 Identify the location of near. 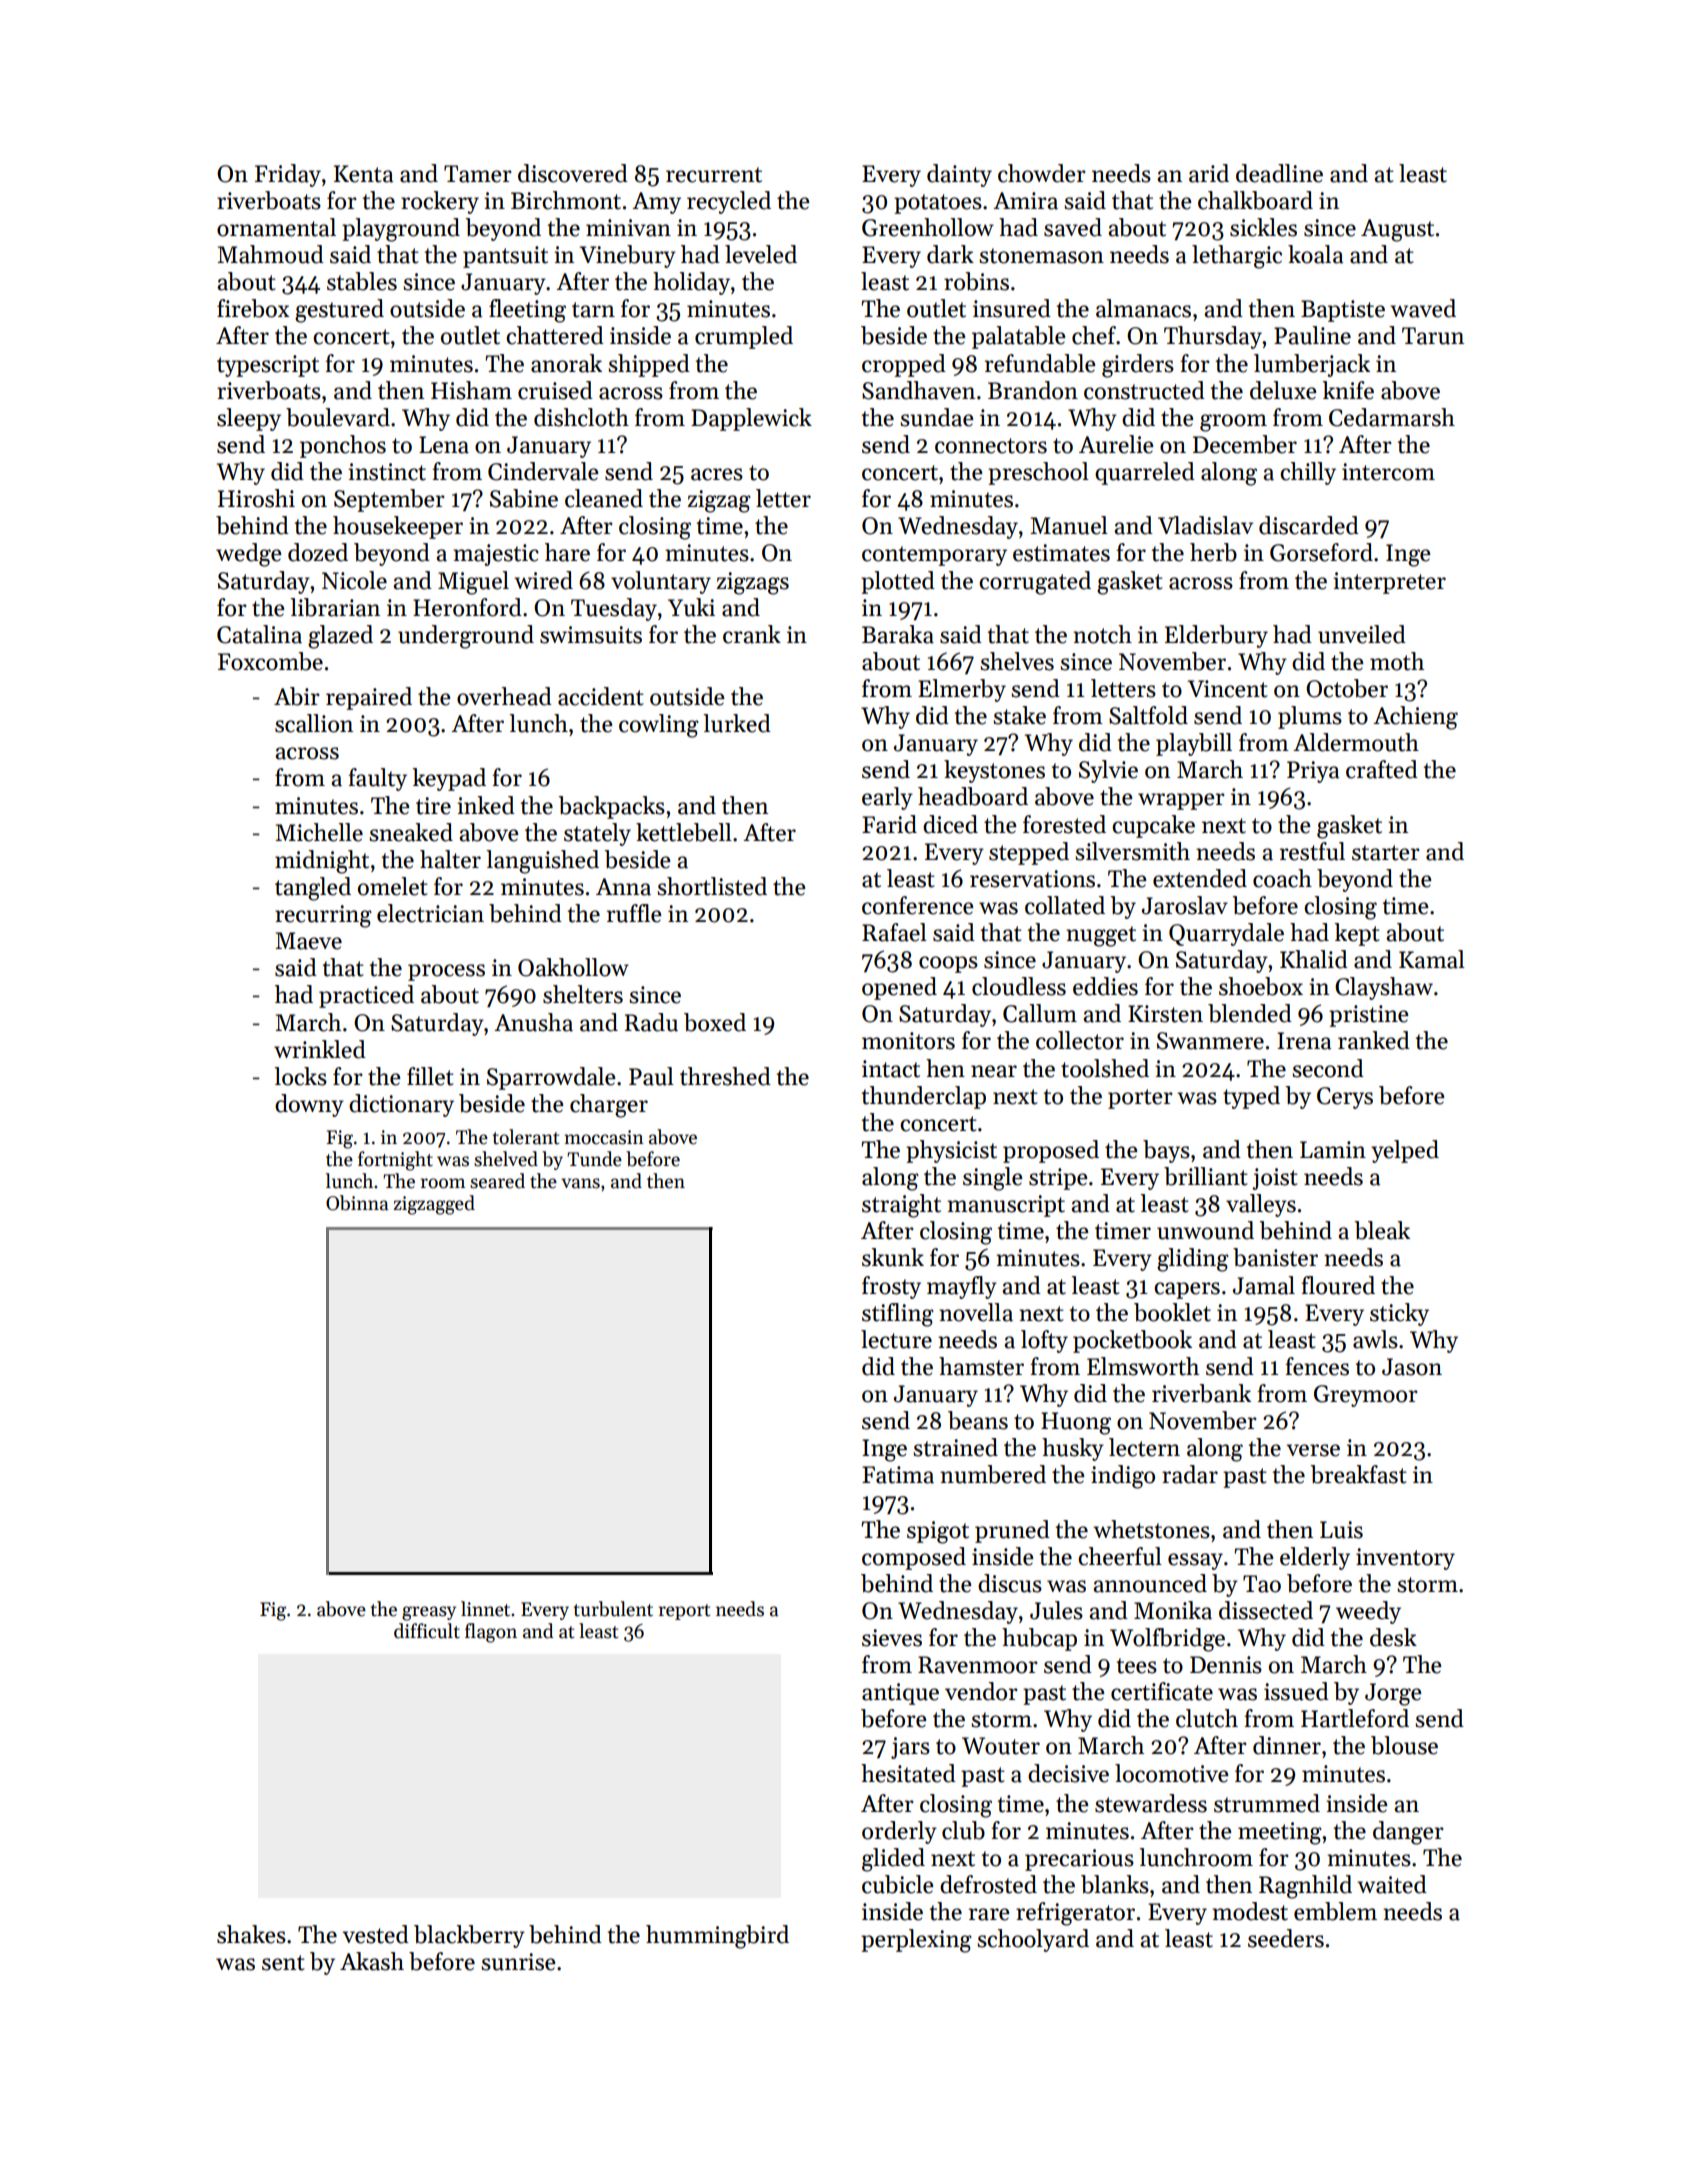
(994, 1071).
